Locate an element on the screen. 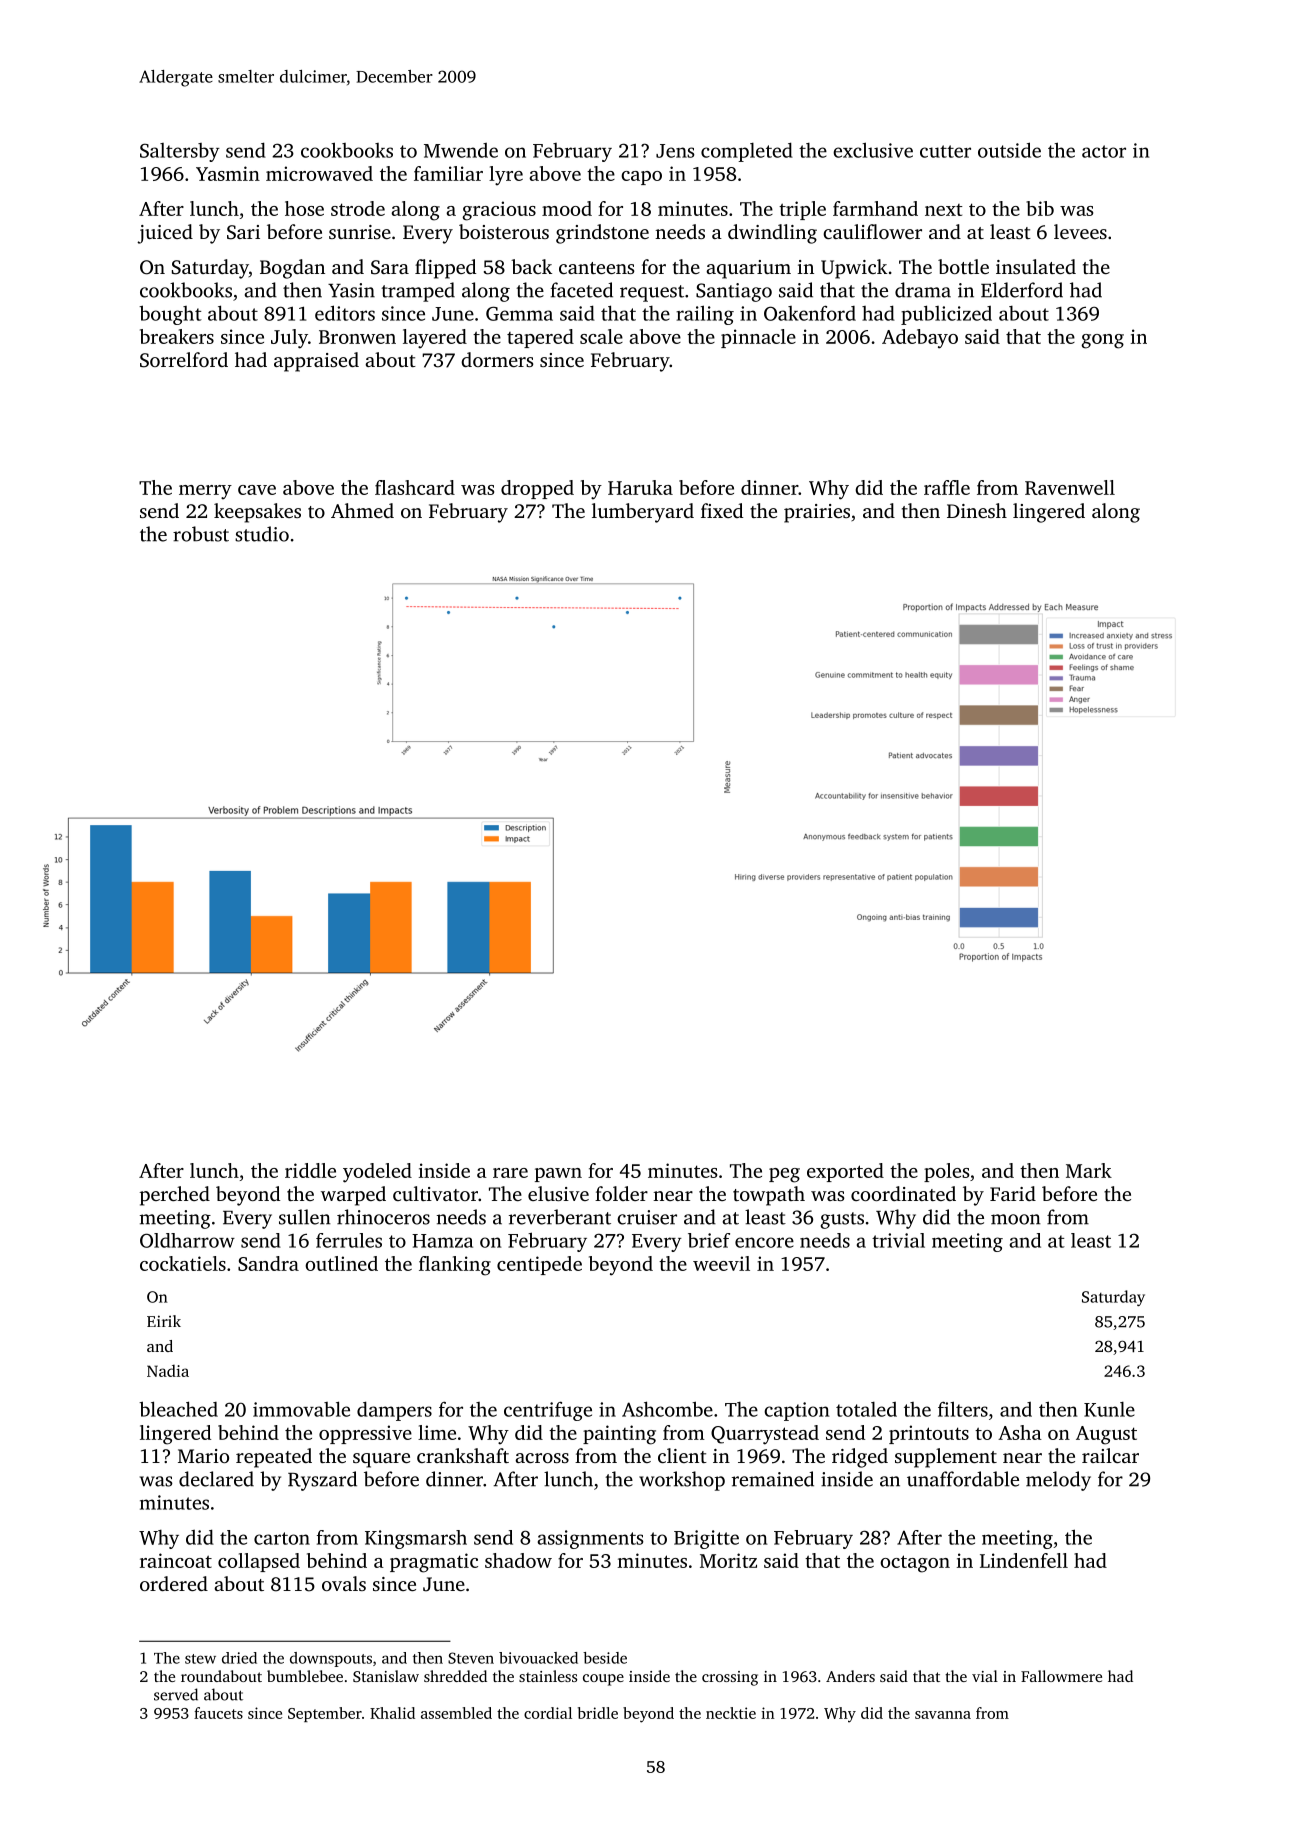 The image size is (1292, 1827). pawn is located at coordinates (558, 1175).
